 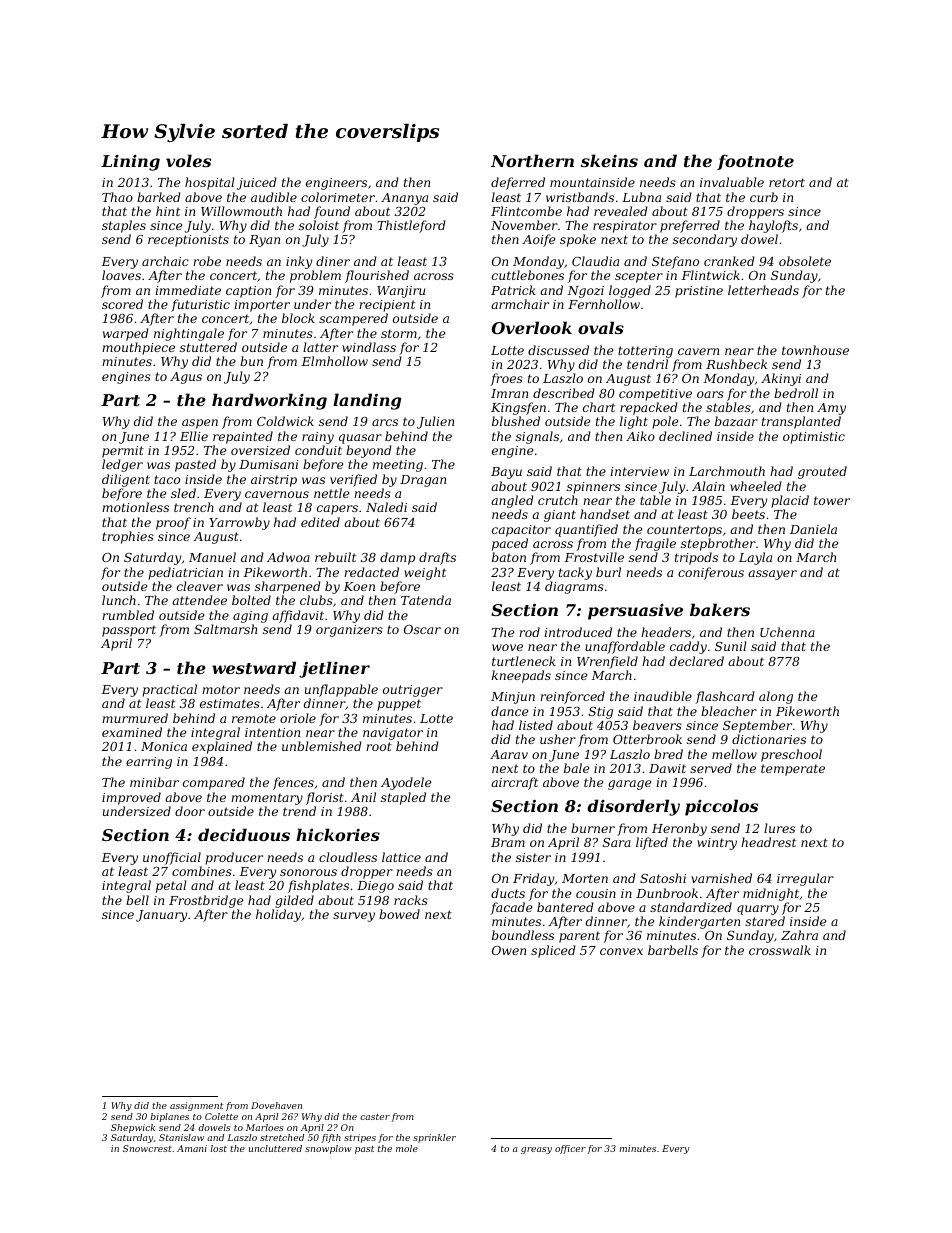 What do you see at coordinates (320, 522) in the image?
I see `edited` at bounding box center [320, 522].
